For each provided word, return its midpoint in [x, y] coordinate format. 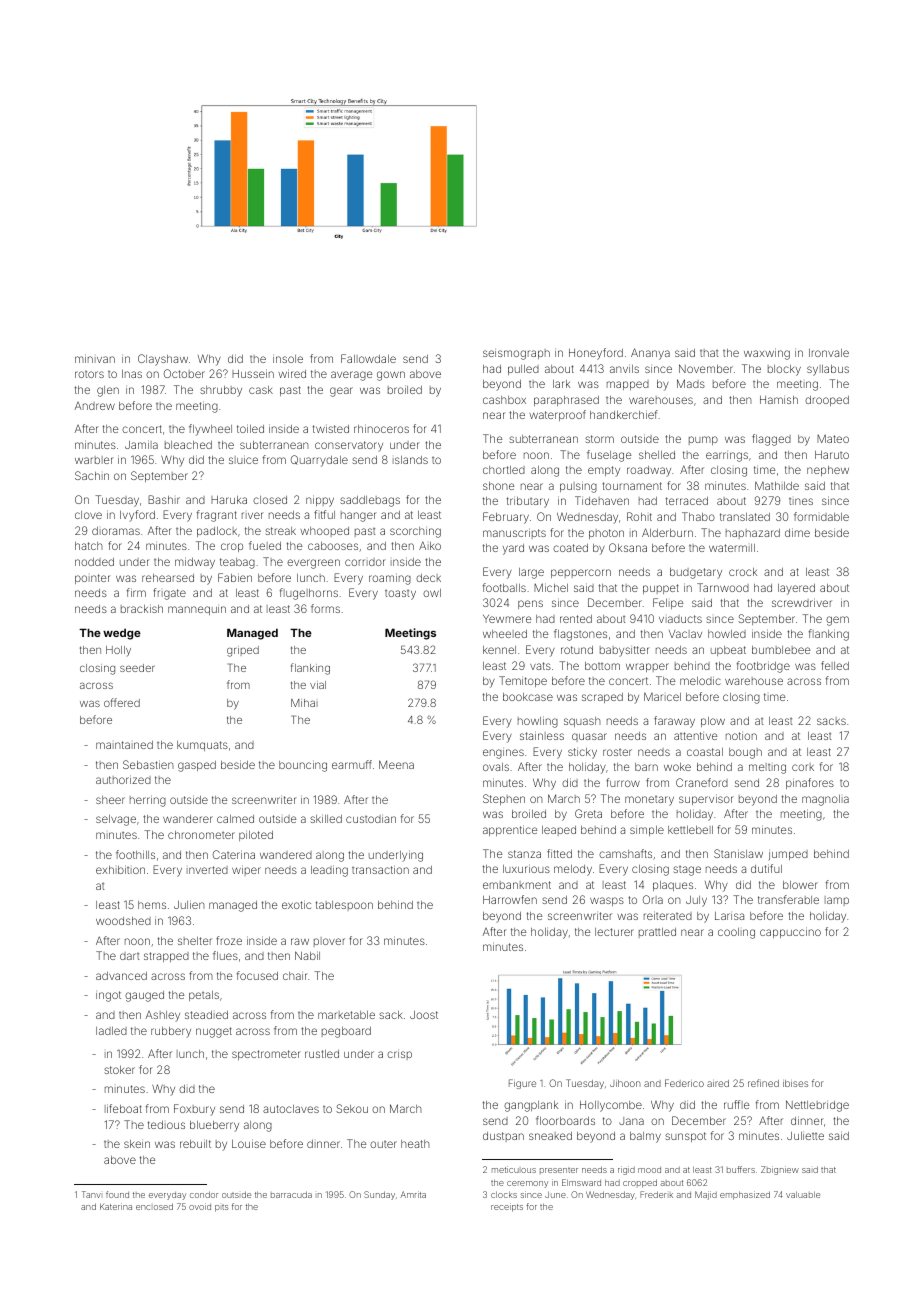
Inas [132, 374]
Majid [706, 1195]
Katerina [116, 1206]
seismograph [516, 354]
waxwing [767, 354]
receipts [507, 1207]
